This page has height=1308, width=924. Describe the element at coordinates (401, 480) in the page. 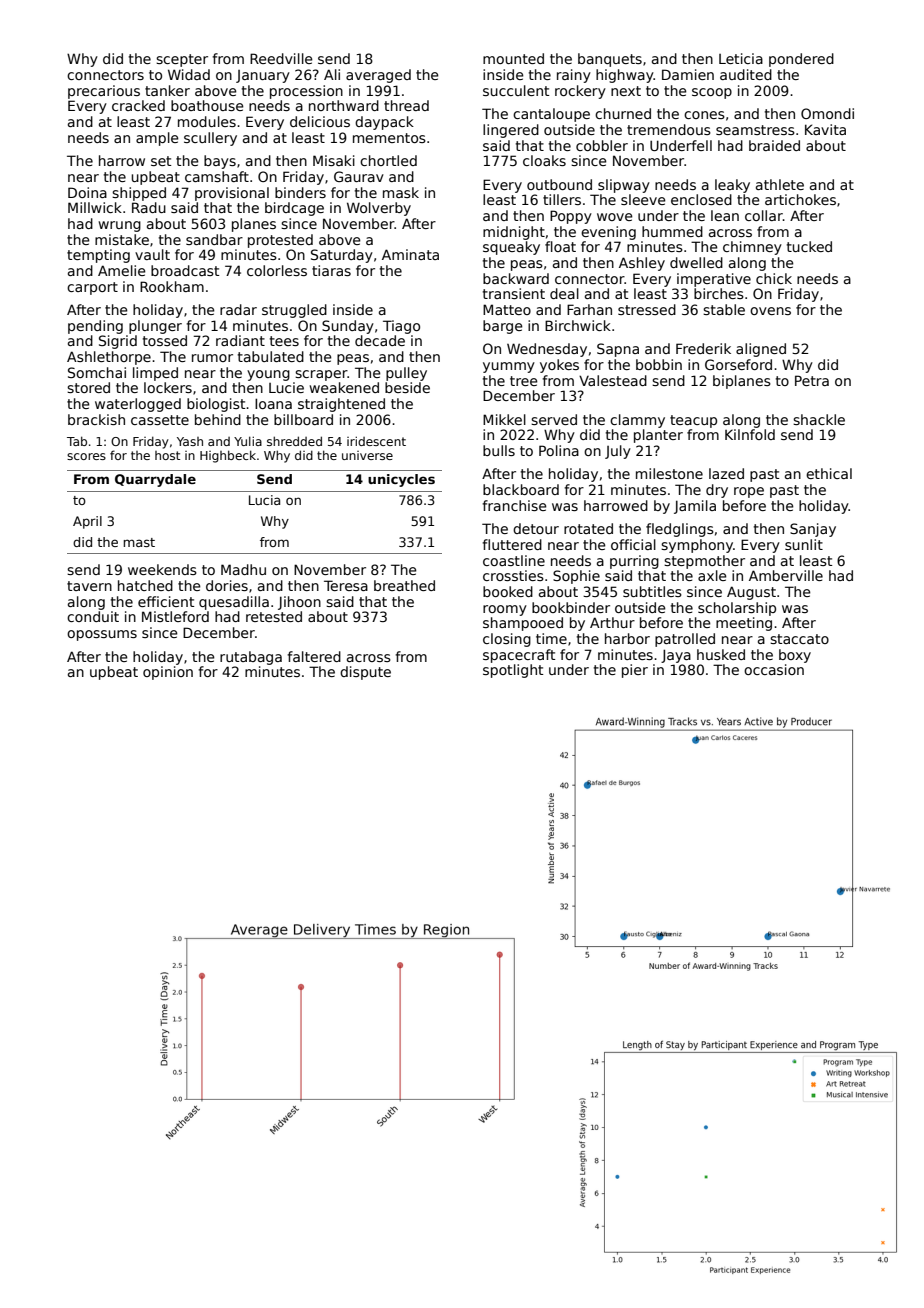

I see `unicycles` at that location.
